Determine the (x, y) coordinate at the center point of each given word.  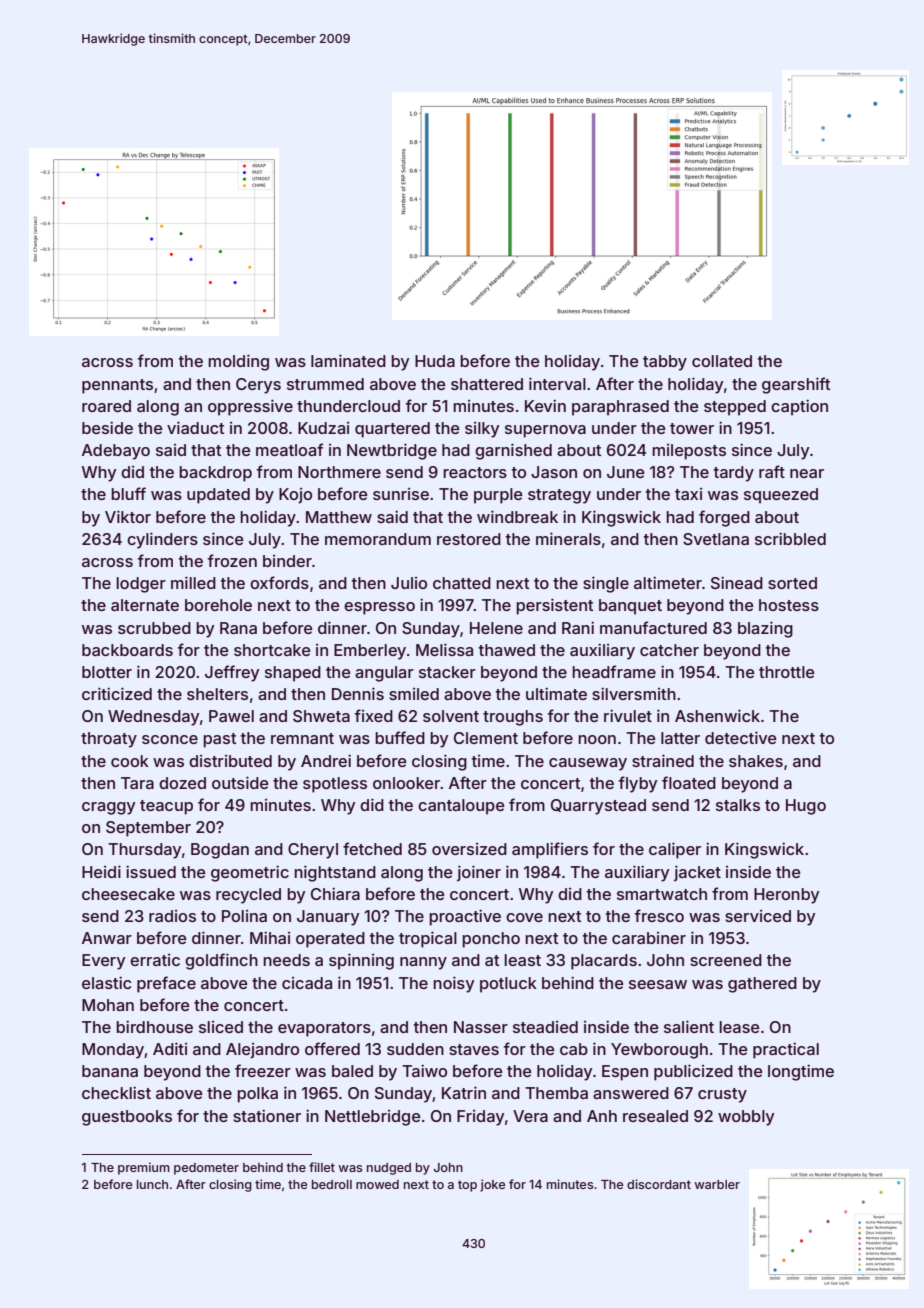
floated (689, 782)
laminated (348, 360)
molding (238, 362)
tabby (665, 363)
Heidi (101, 871)
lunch (152, 1184)
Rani (578, 627)
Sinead (737, 582)
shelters (217, 694)
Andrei (326, 760)
